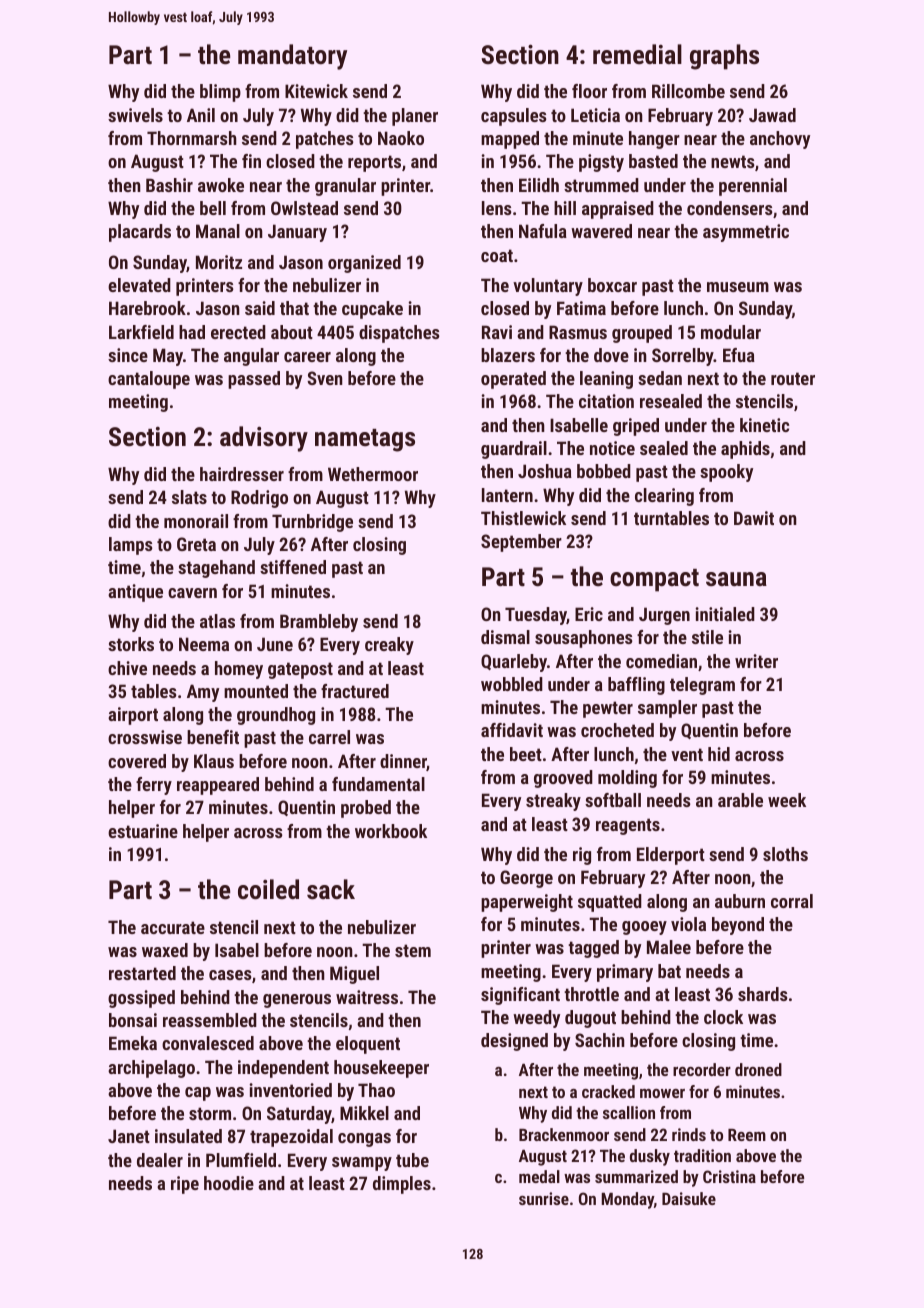  What do you see at coordinates (793, 378) in the screenshot?
I see `router` at bounding box center [793, 378].
